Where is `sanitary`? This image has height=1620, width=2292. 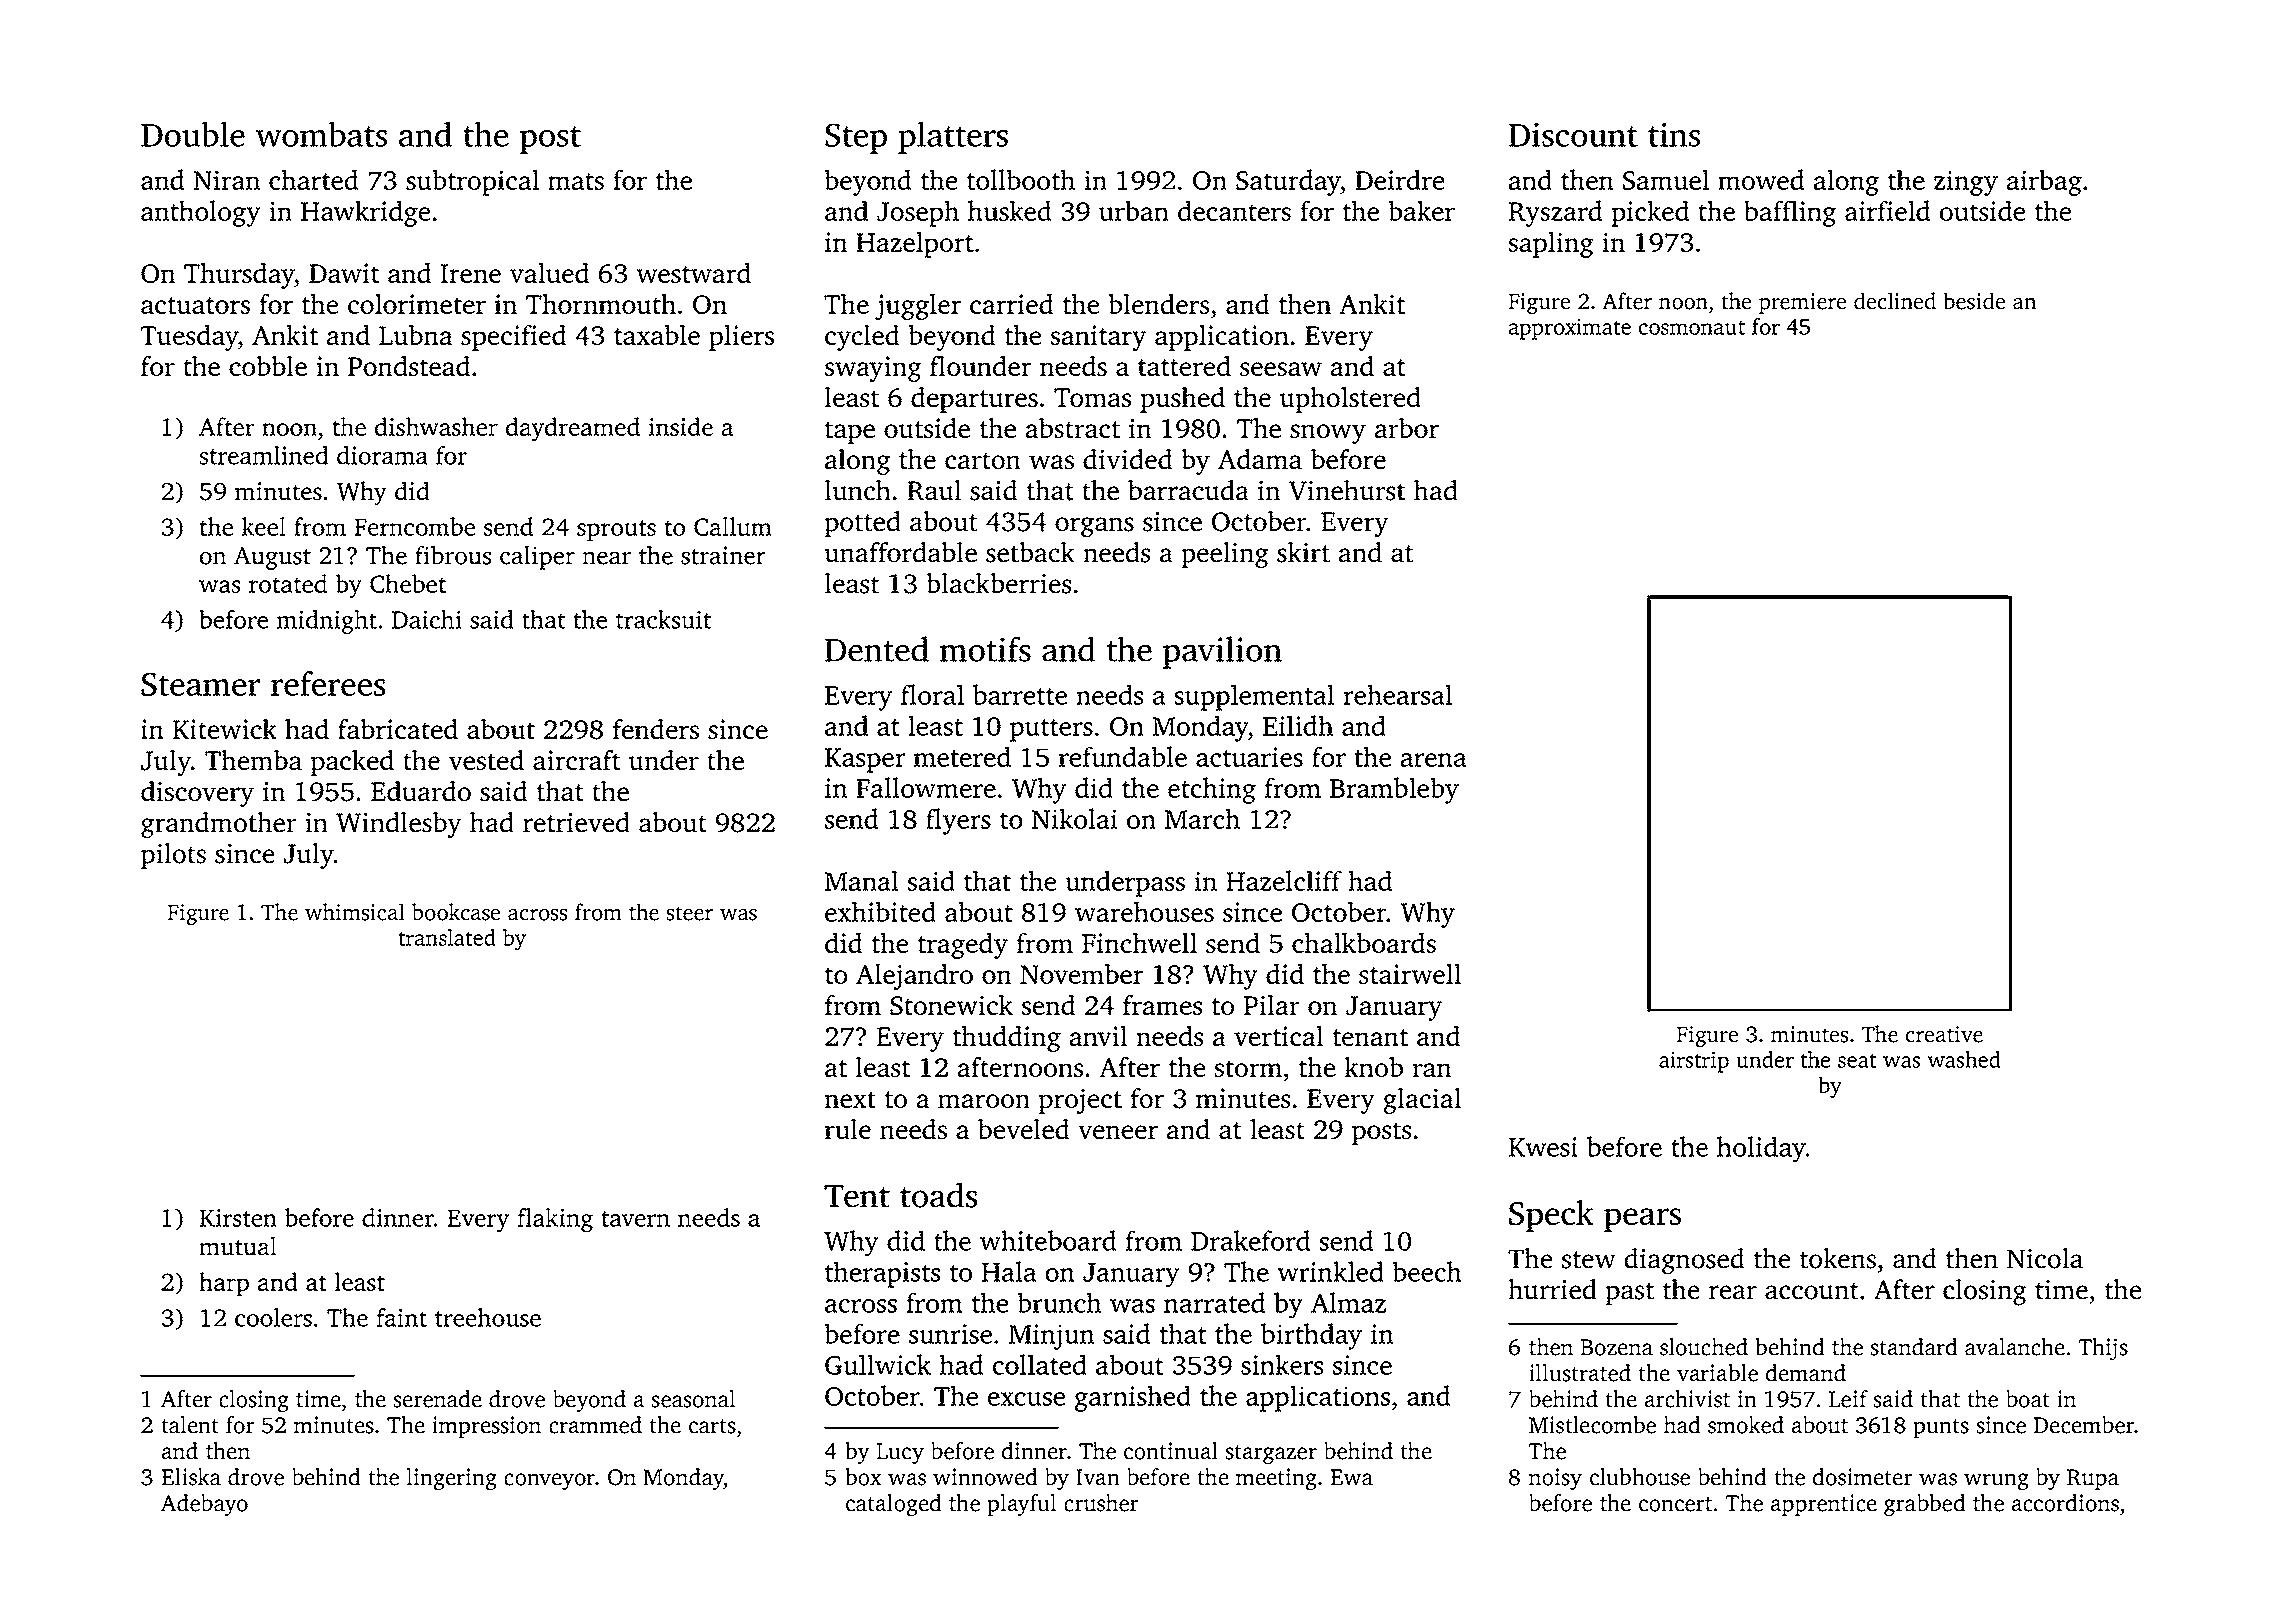 sanitary is located at coordinates (1098, 338).
